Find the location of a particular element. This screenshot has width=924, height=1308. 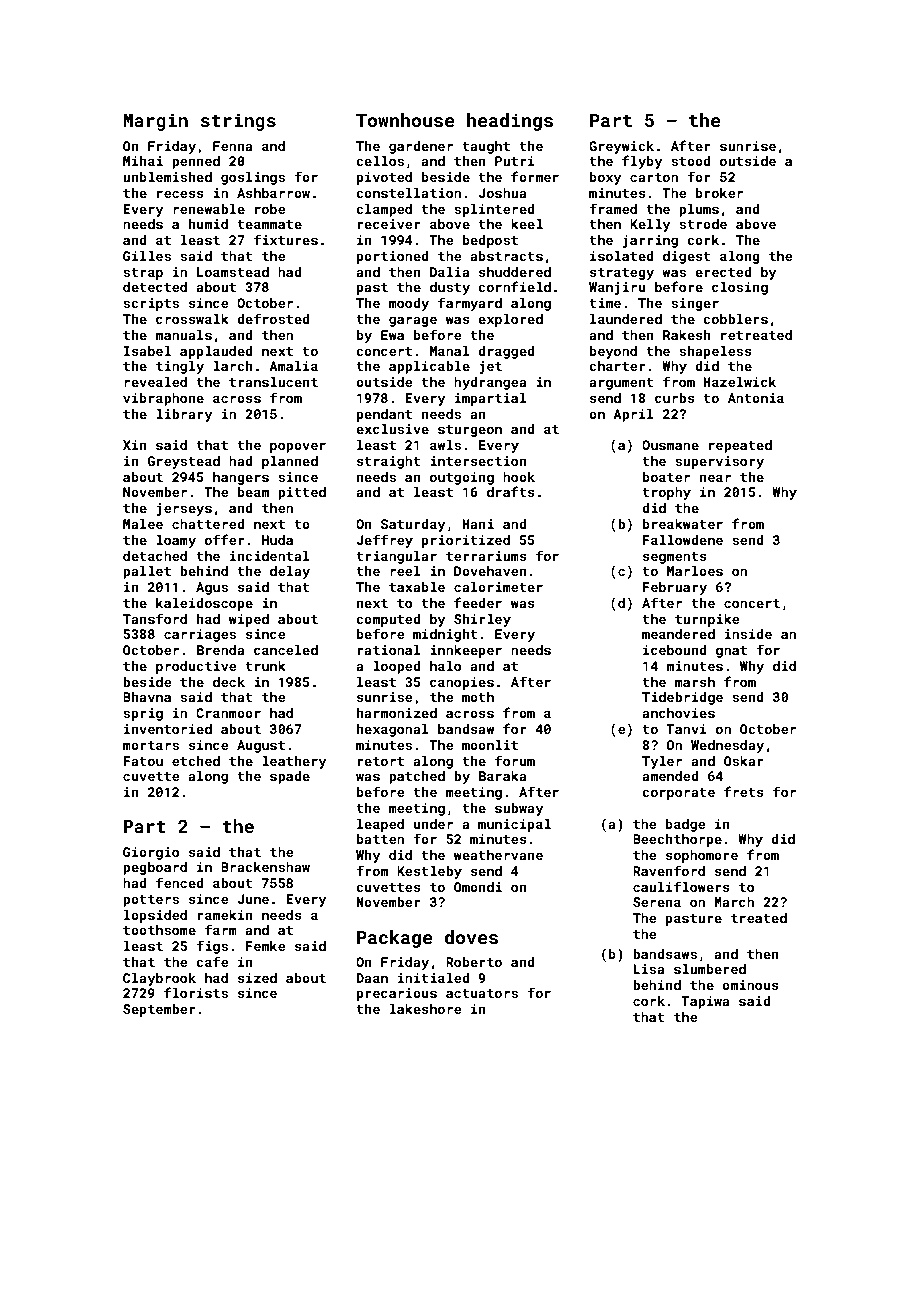

loamy is located at coordinates (176, 541).
